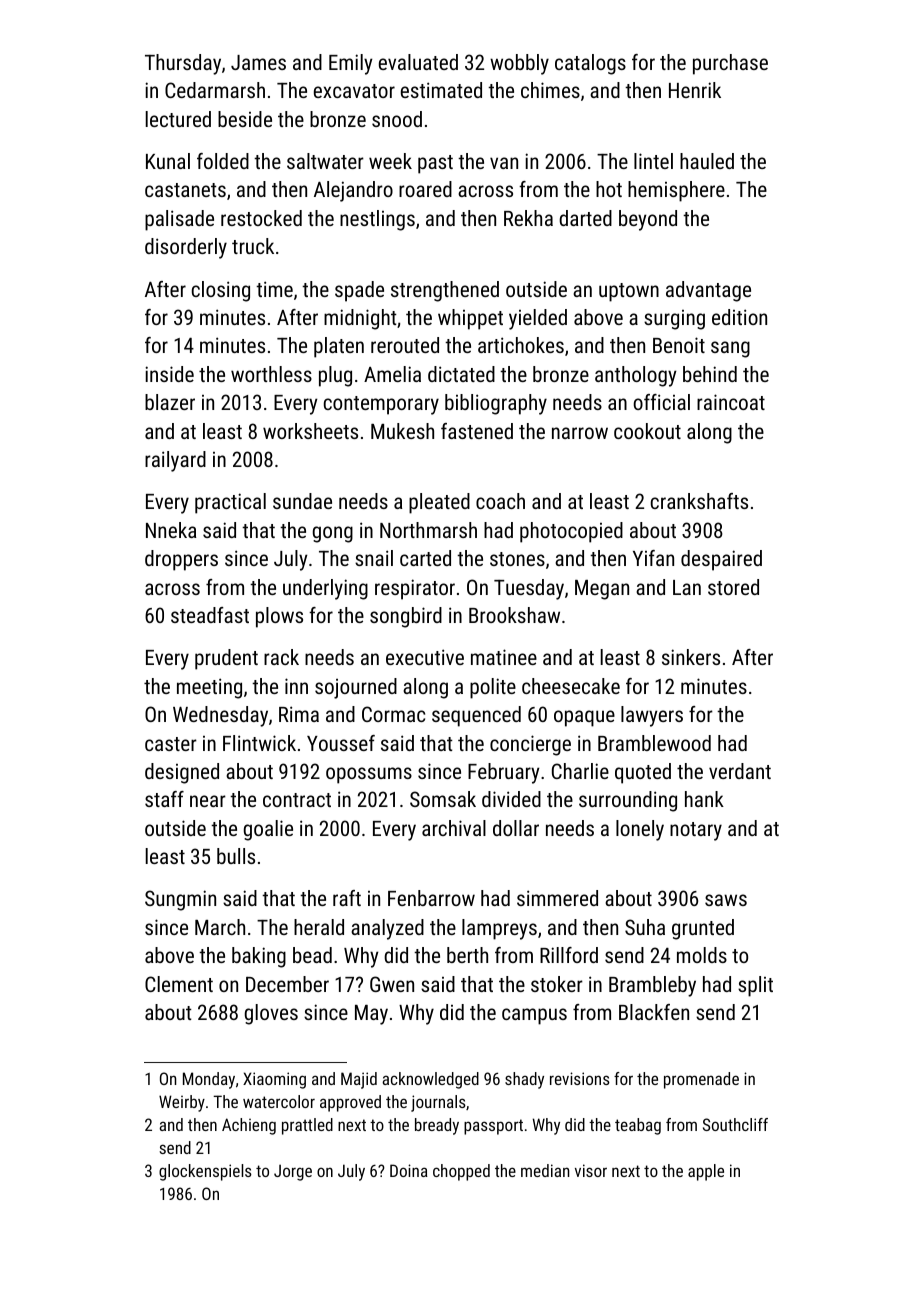 The image size is (924, 1314). Describe the element at coordinates (180, 900) in the image. I see `Sungmin` at that location.
